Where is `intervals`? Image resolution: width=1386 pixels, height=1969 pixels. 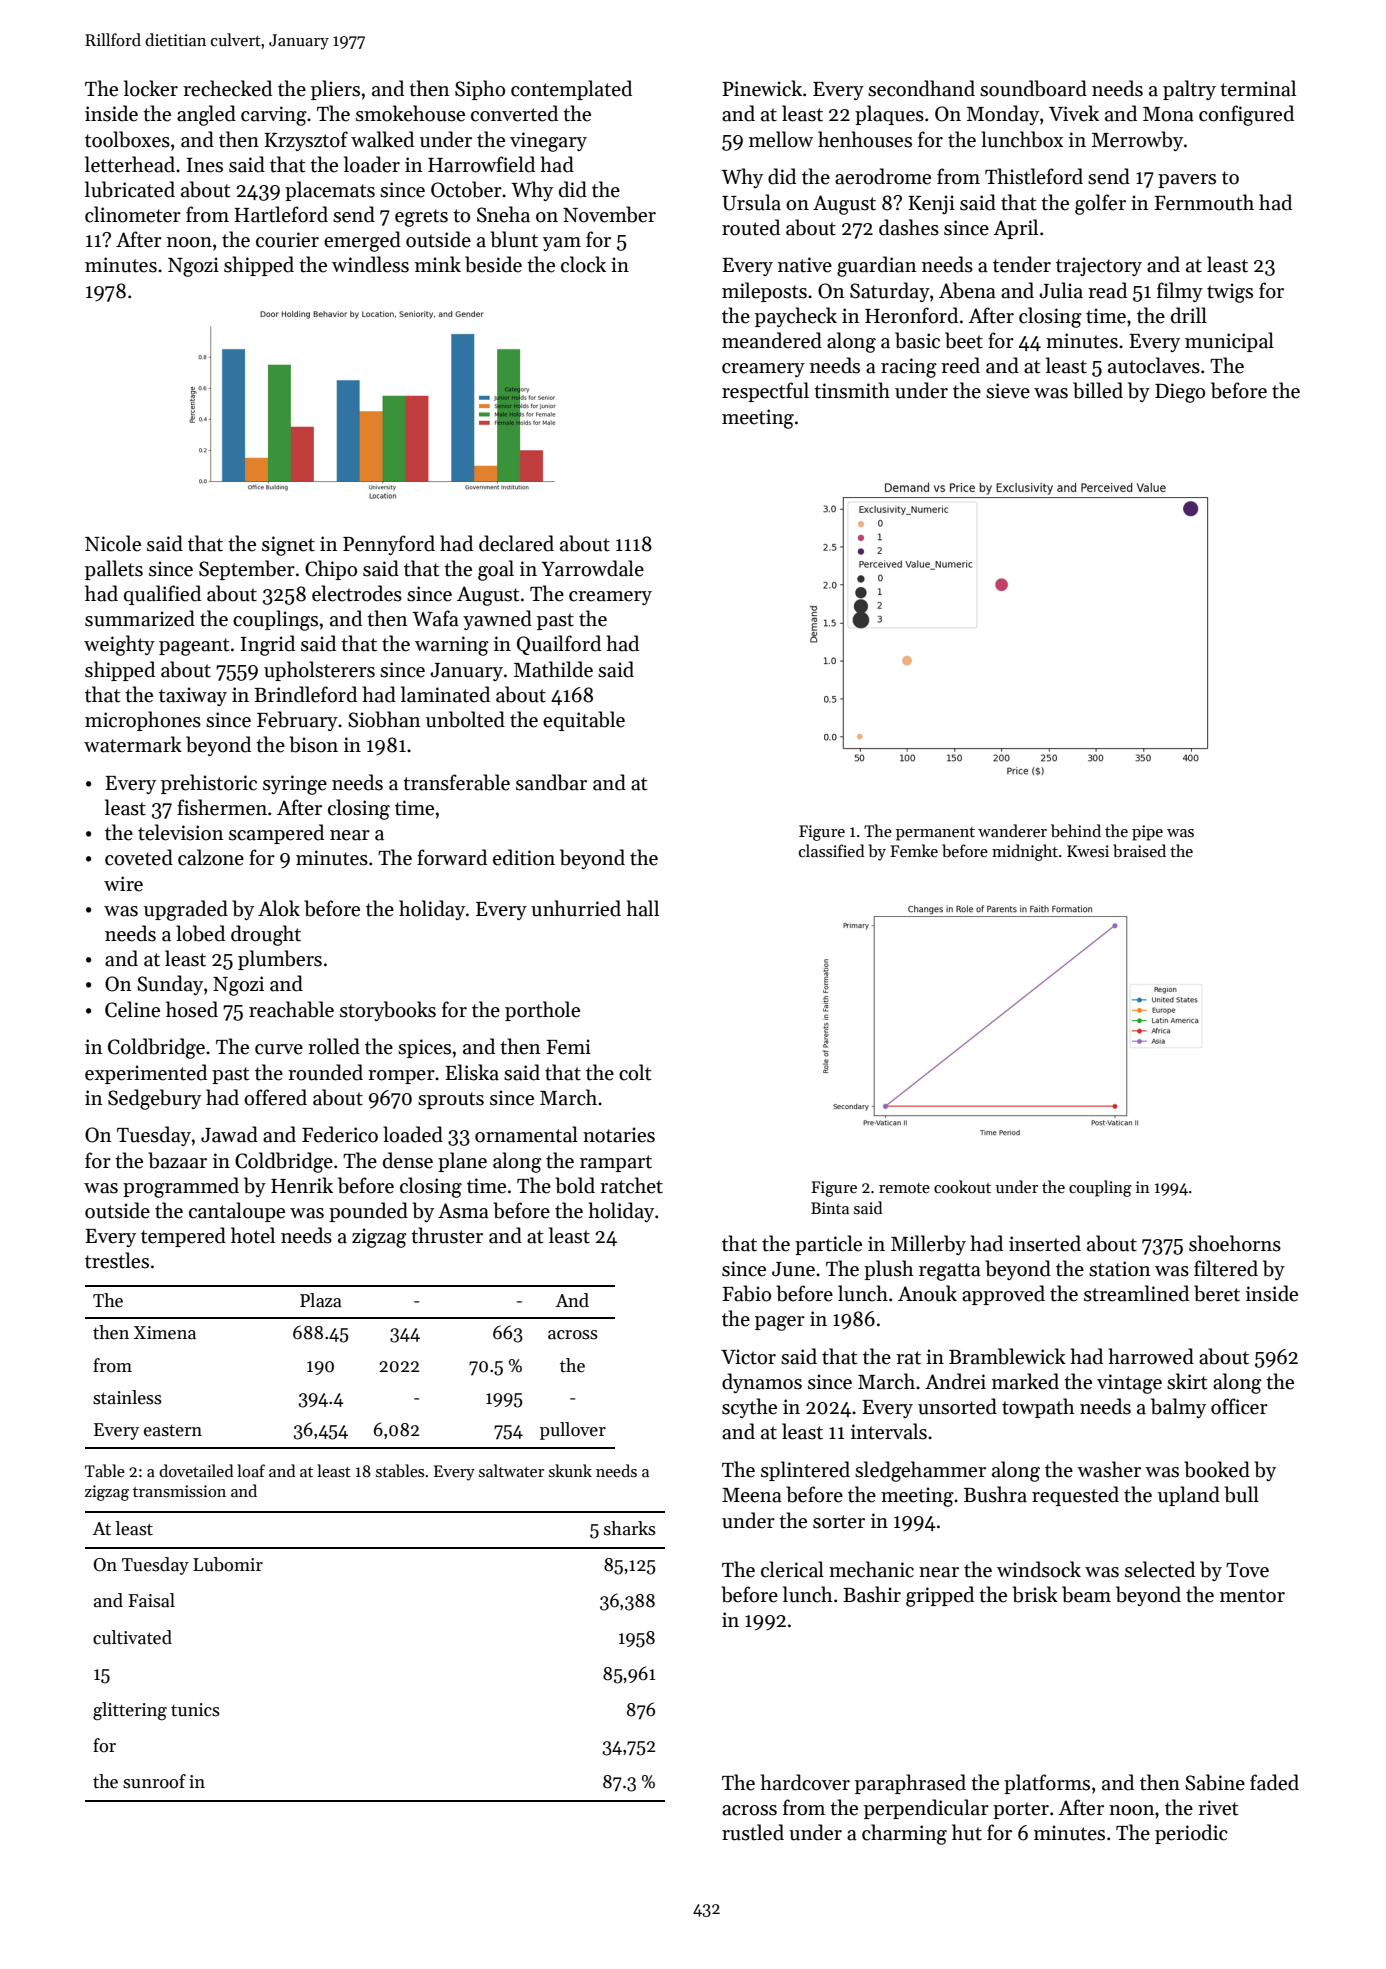
intervals is located at coordinates (889, 1431).
